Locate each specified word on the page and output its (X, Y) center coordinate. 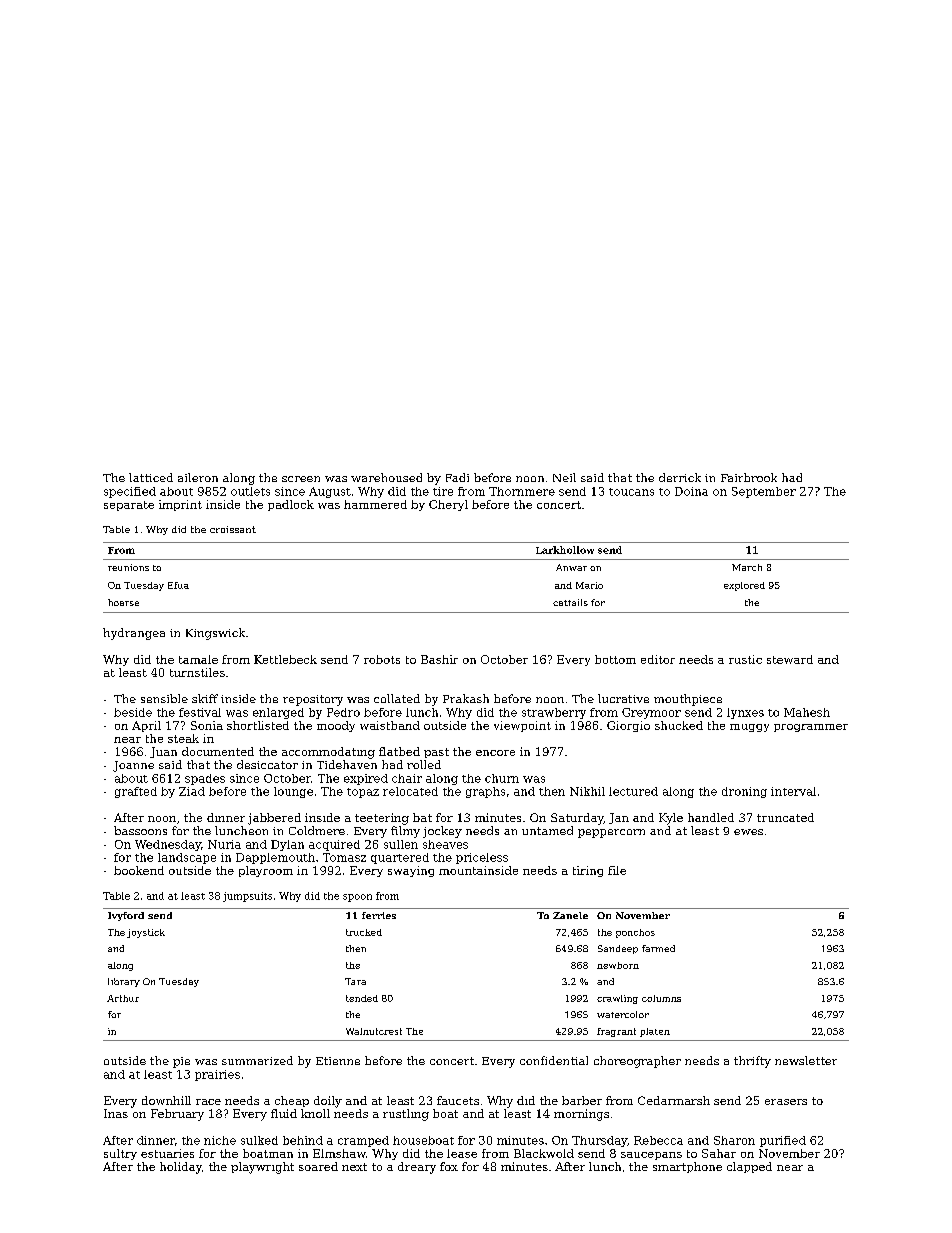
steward (790, 659)
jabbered (274, 819)
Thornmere (522, 491)
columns (661, 998)
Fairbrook (749, 477)
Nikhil (587, 791)
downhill (166, 1100)
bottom (615, 659)
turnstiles (197, 672)
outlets (250, 491)
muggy (749, 728)
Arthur (123, 998)
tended (362, 998)
